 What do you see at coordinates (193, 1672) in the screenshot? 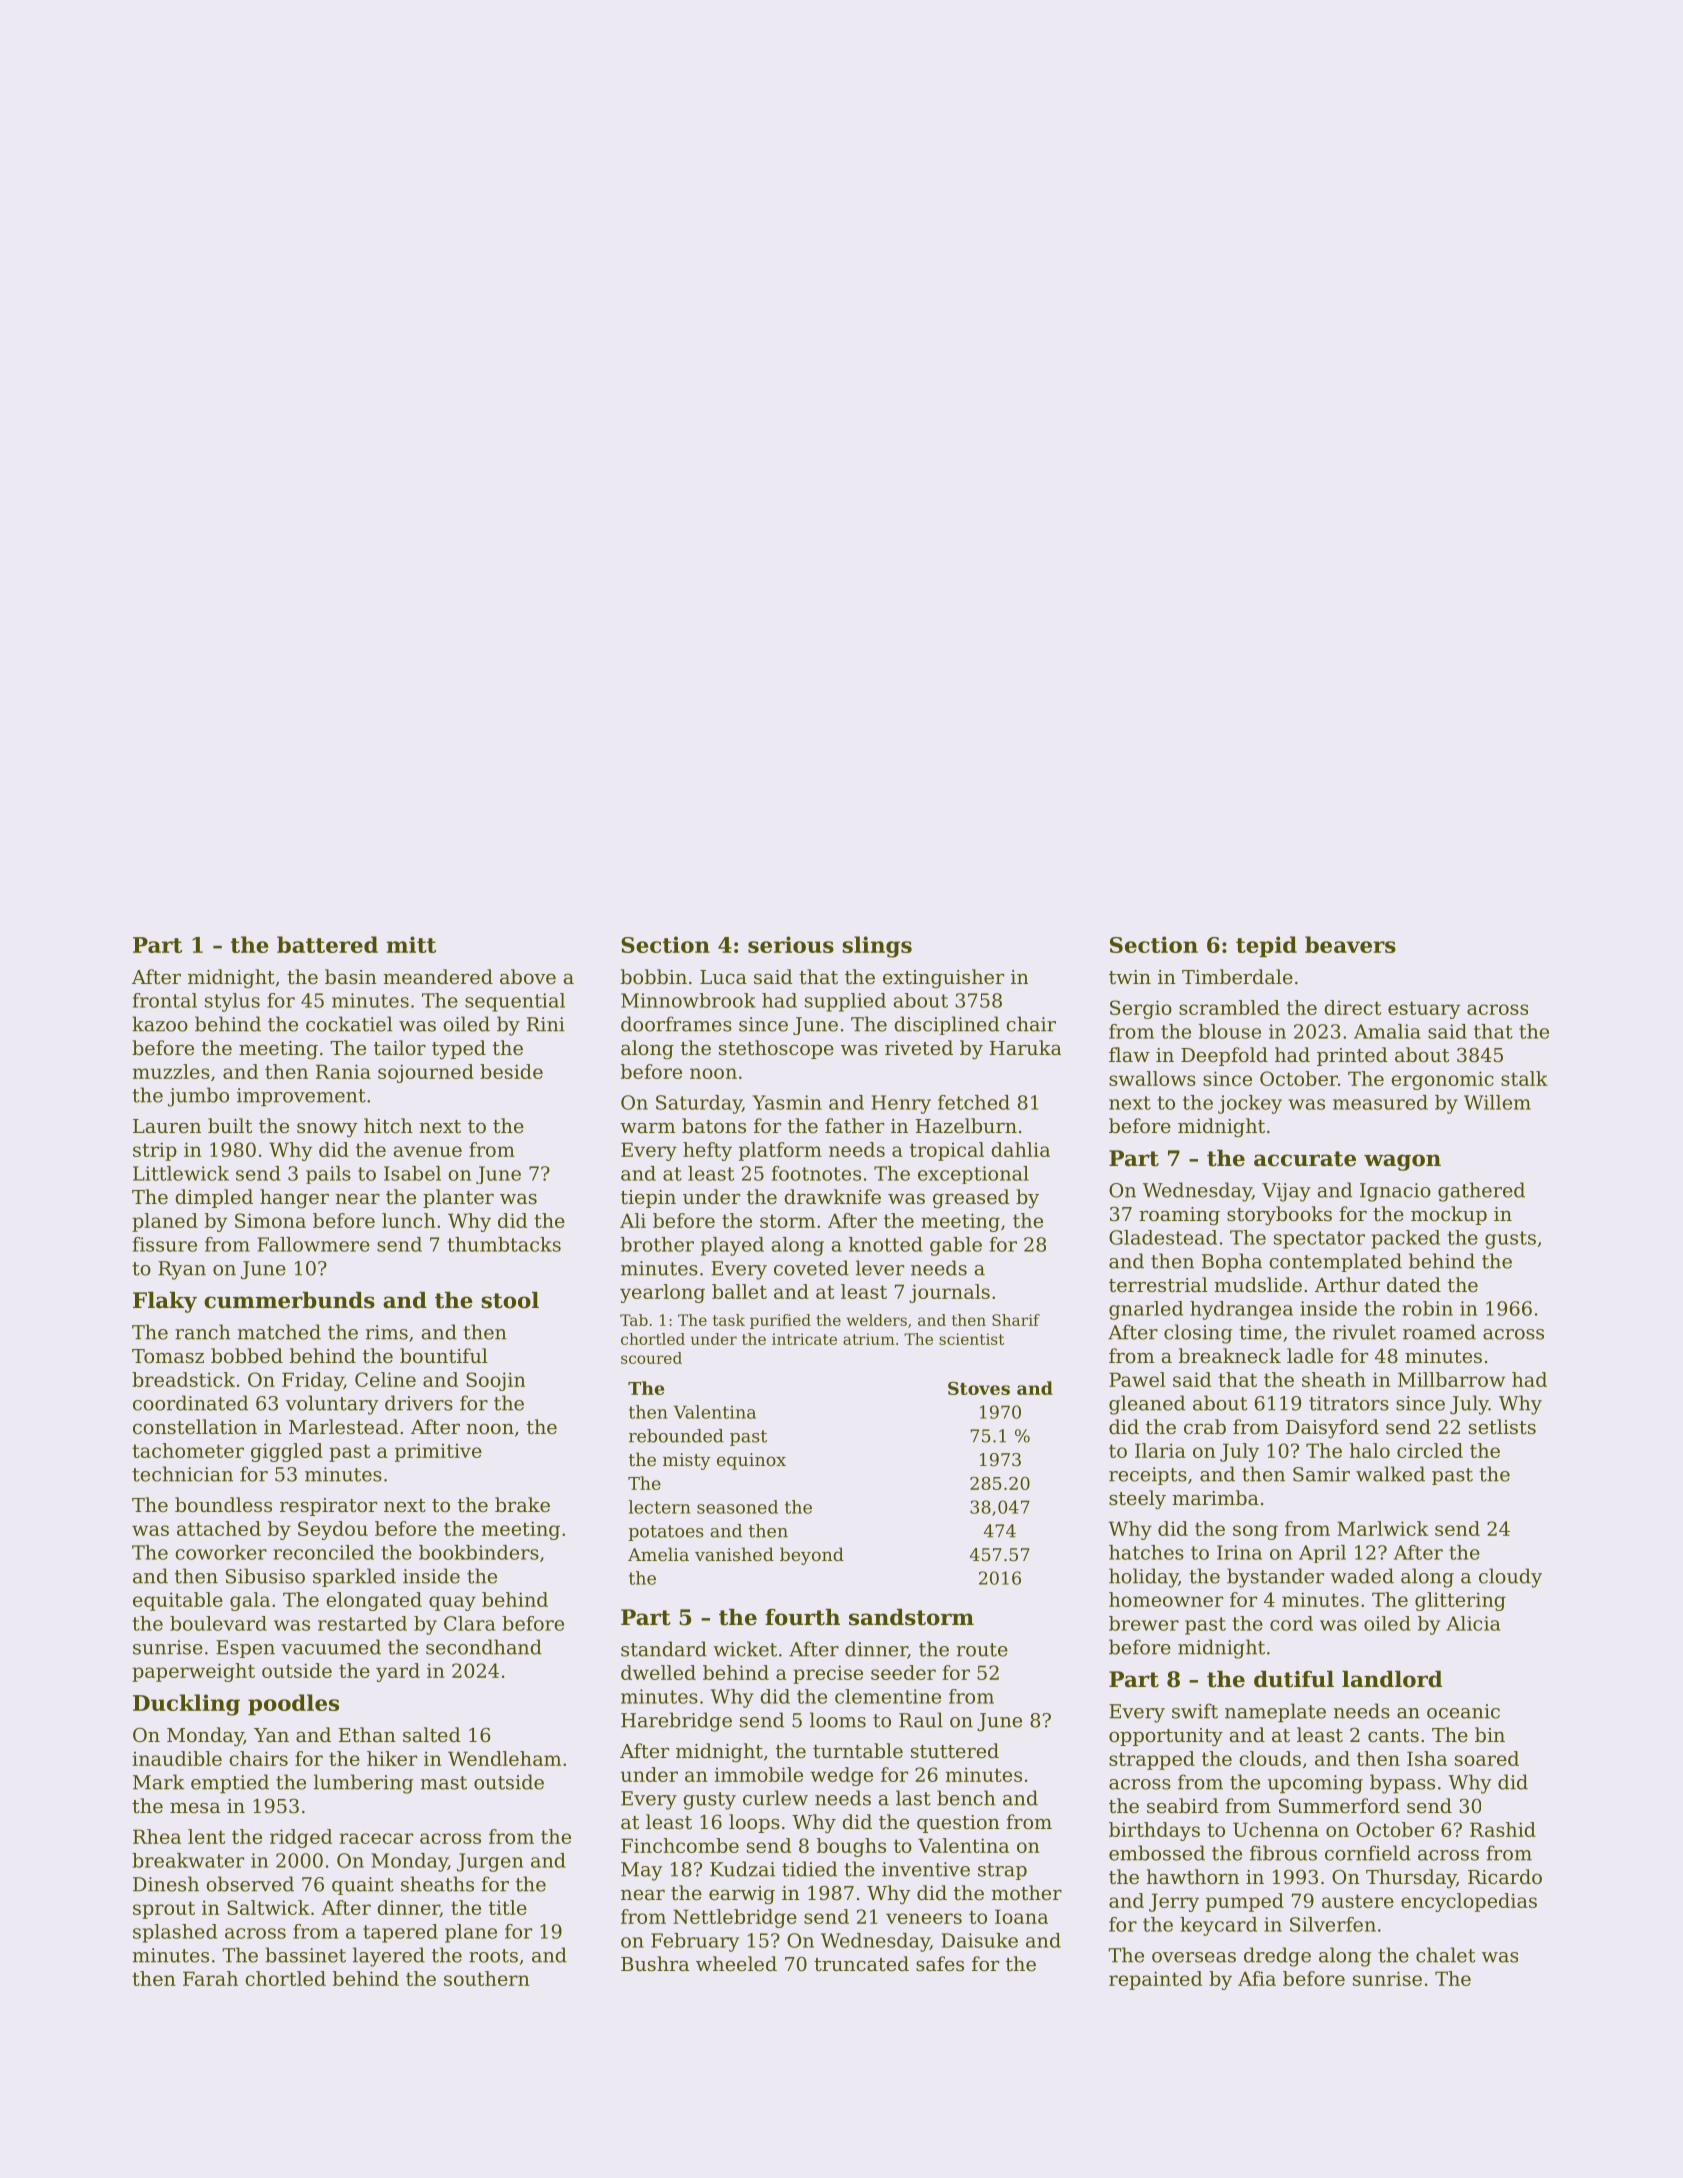
I see `paperweight` at bounding box center [193, 1672].
